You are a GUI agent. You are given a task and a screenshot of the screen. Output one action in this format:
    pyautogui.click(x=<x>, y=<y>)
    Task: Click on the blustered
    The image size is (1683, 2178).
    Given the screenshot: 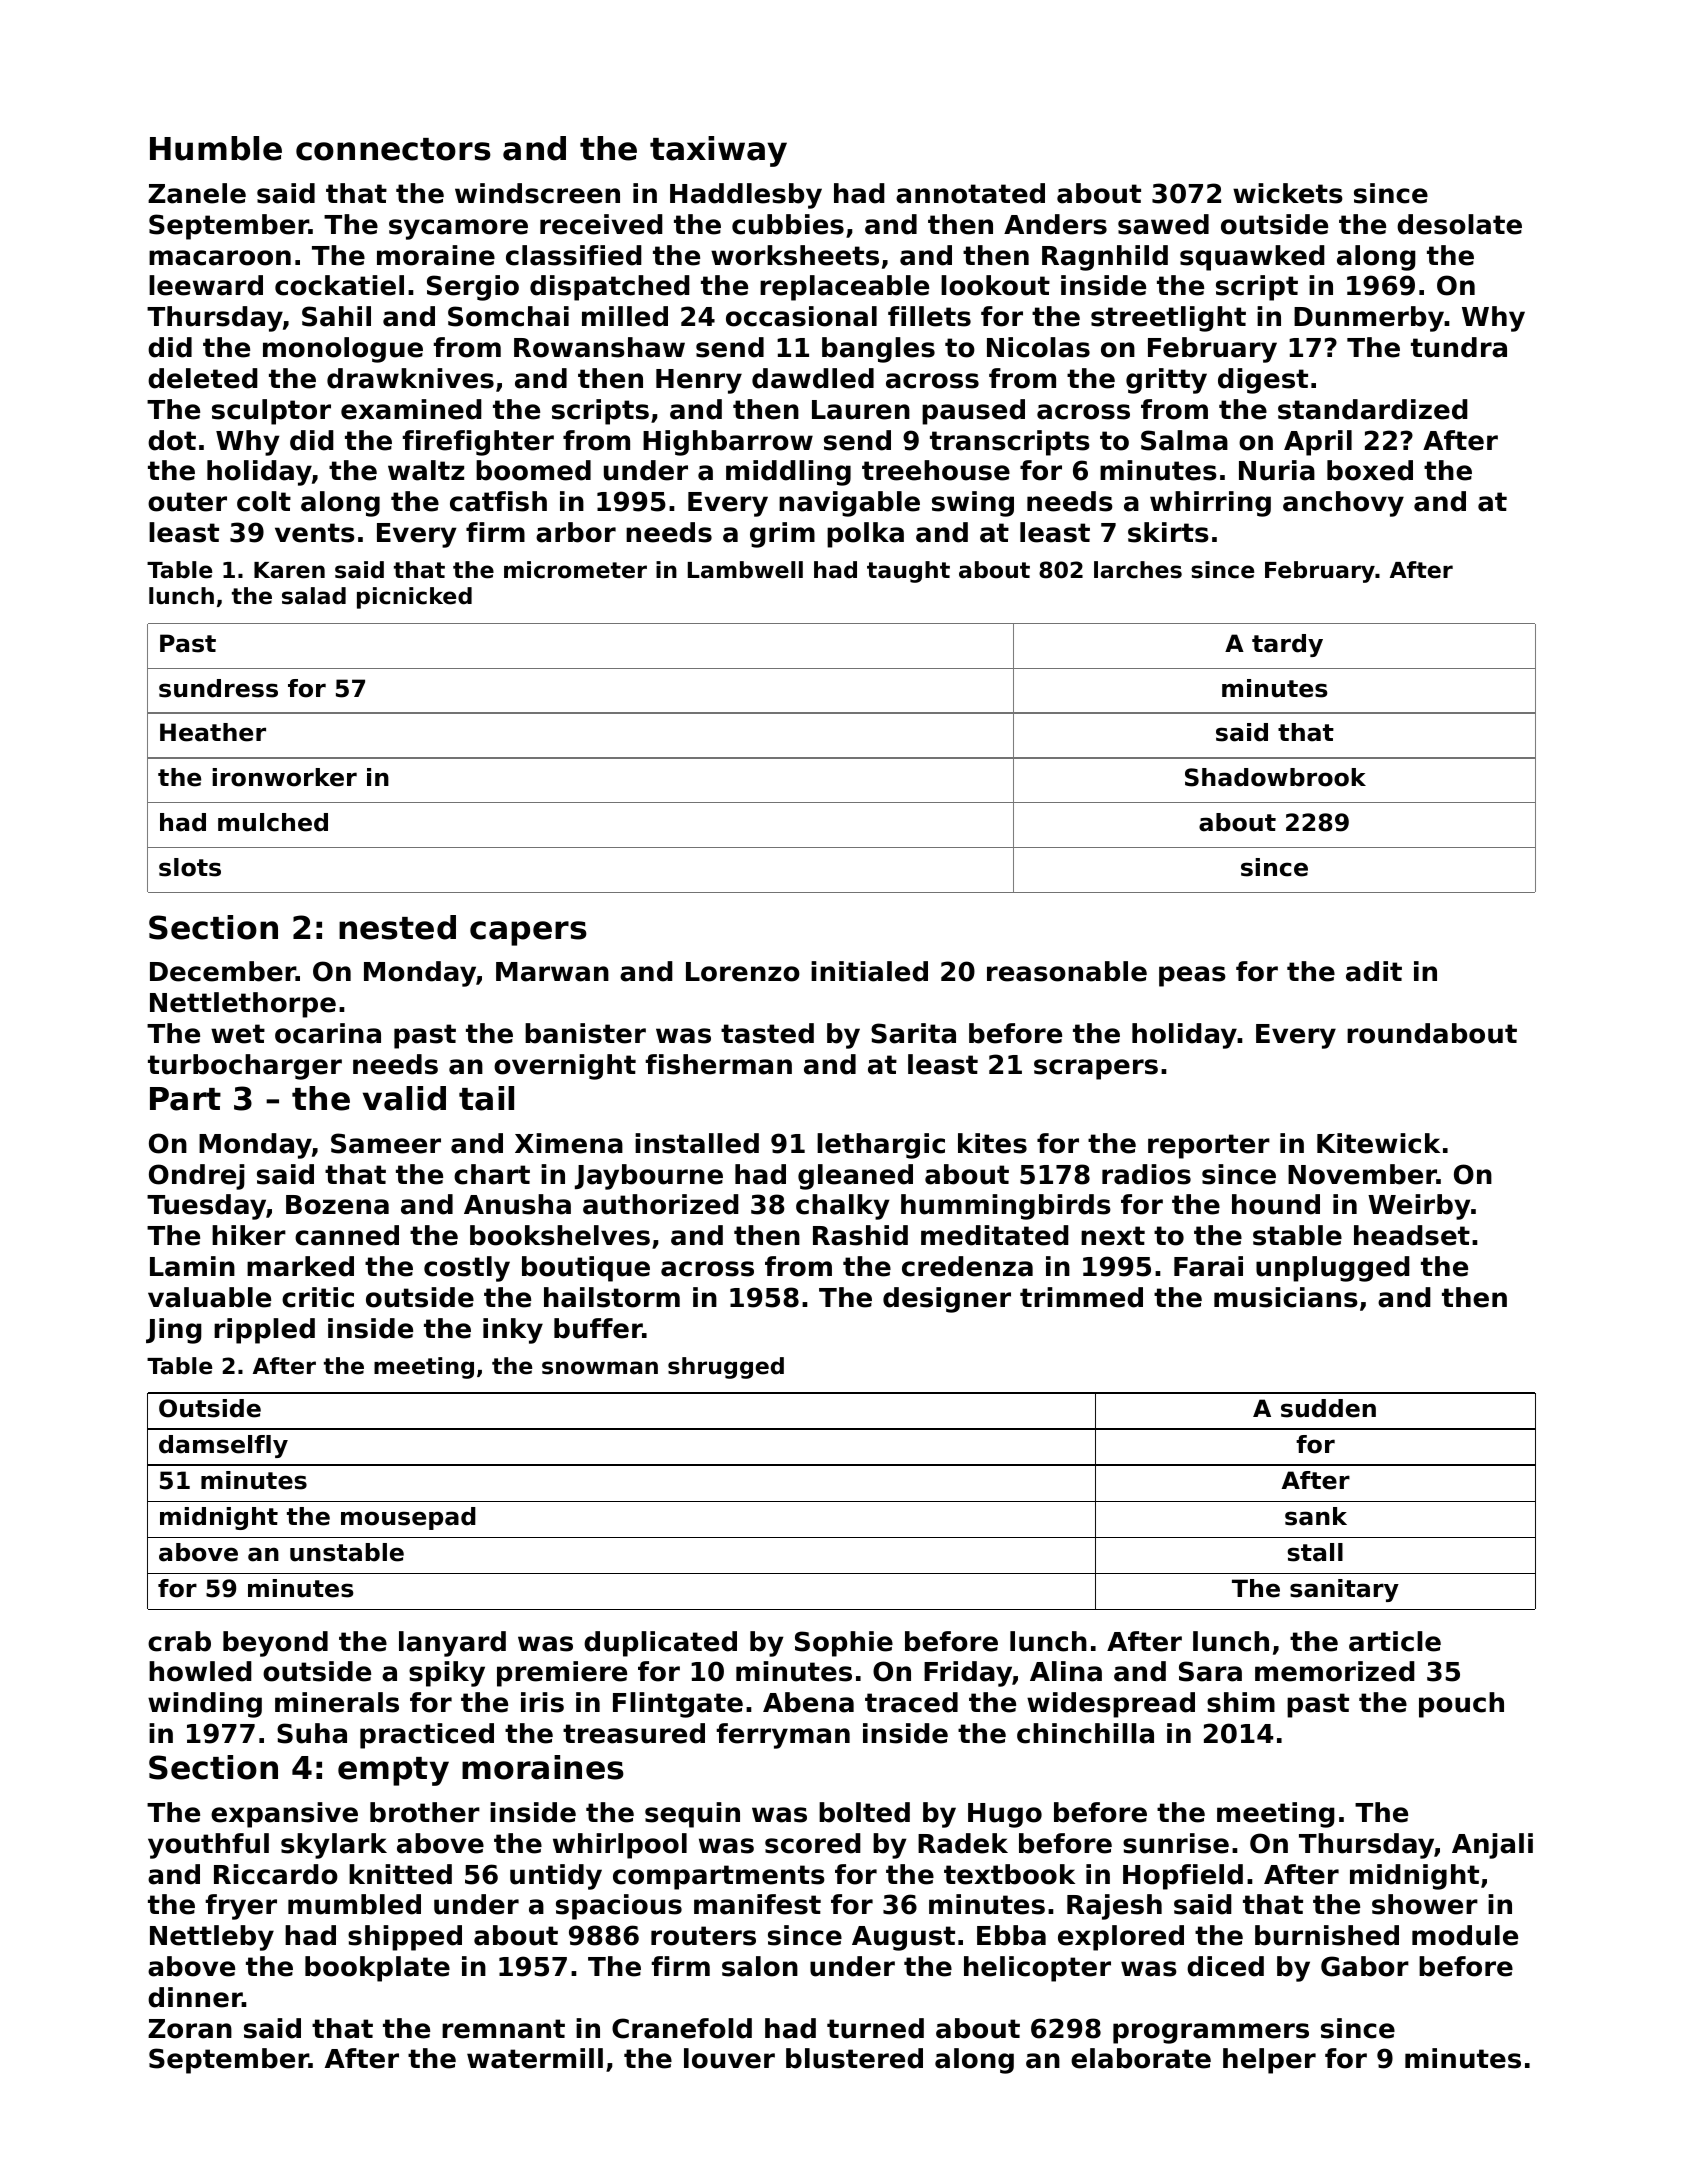 What is the action you would take?
    pyautogui.click(x=854, y=2058)
